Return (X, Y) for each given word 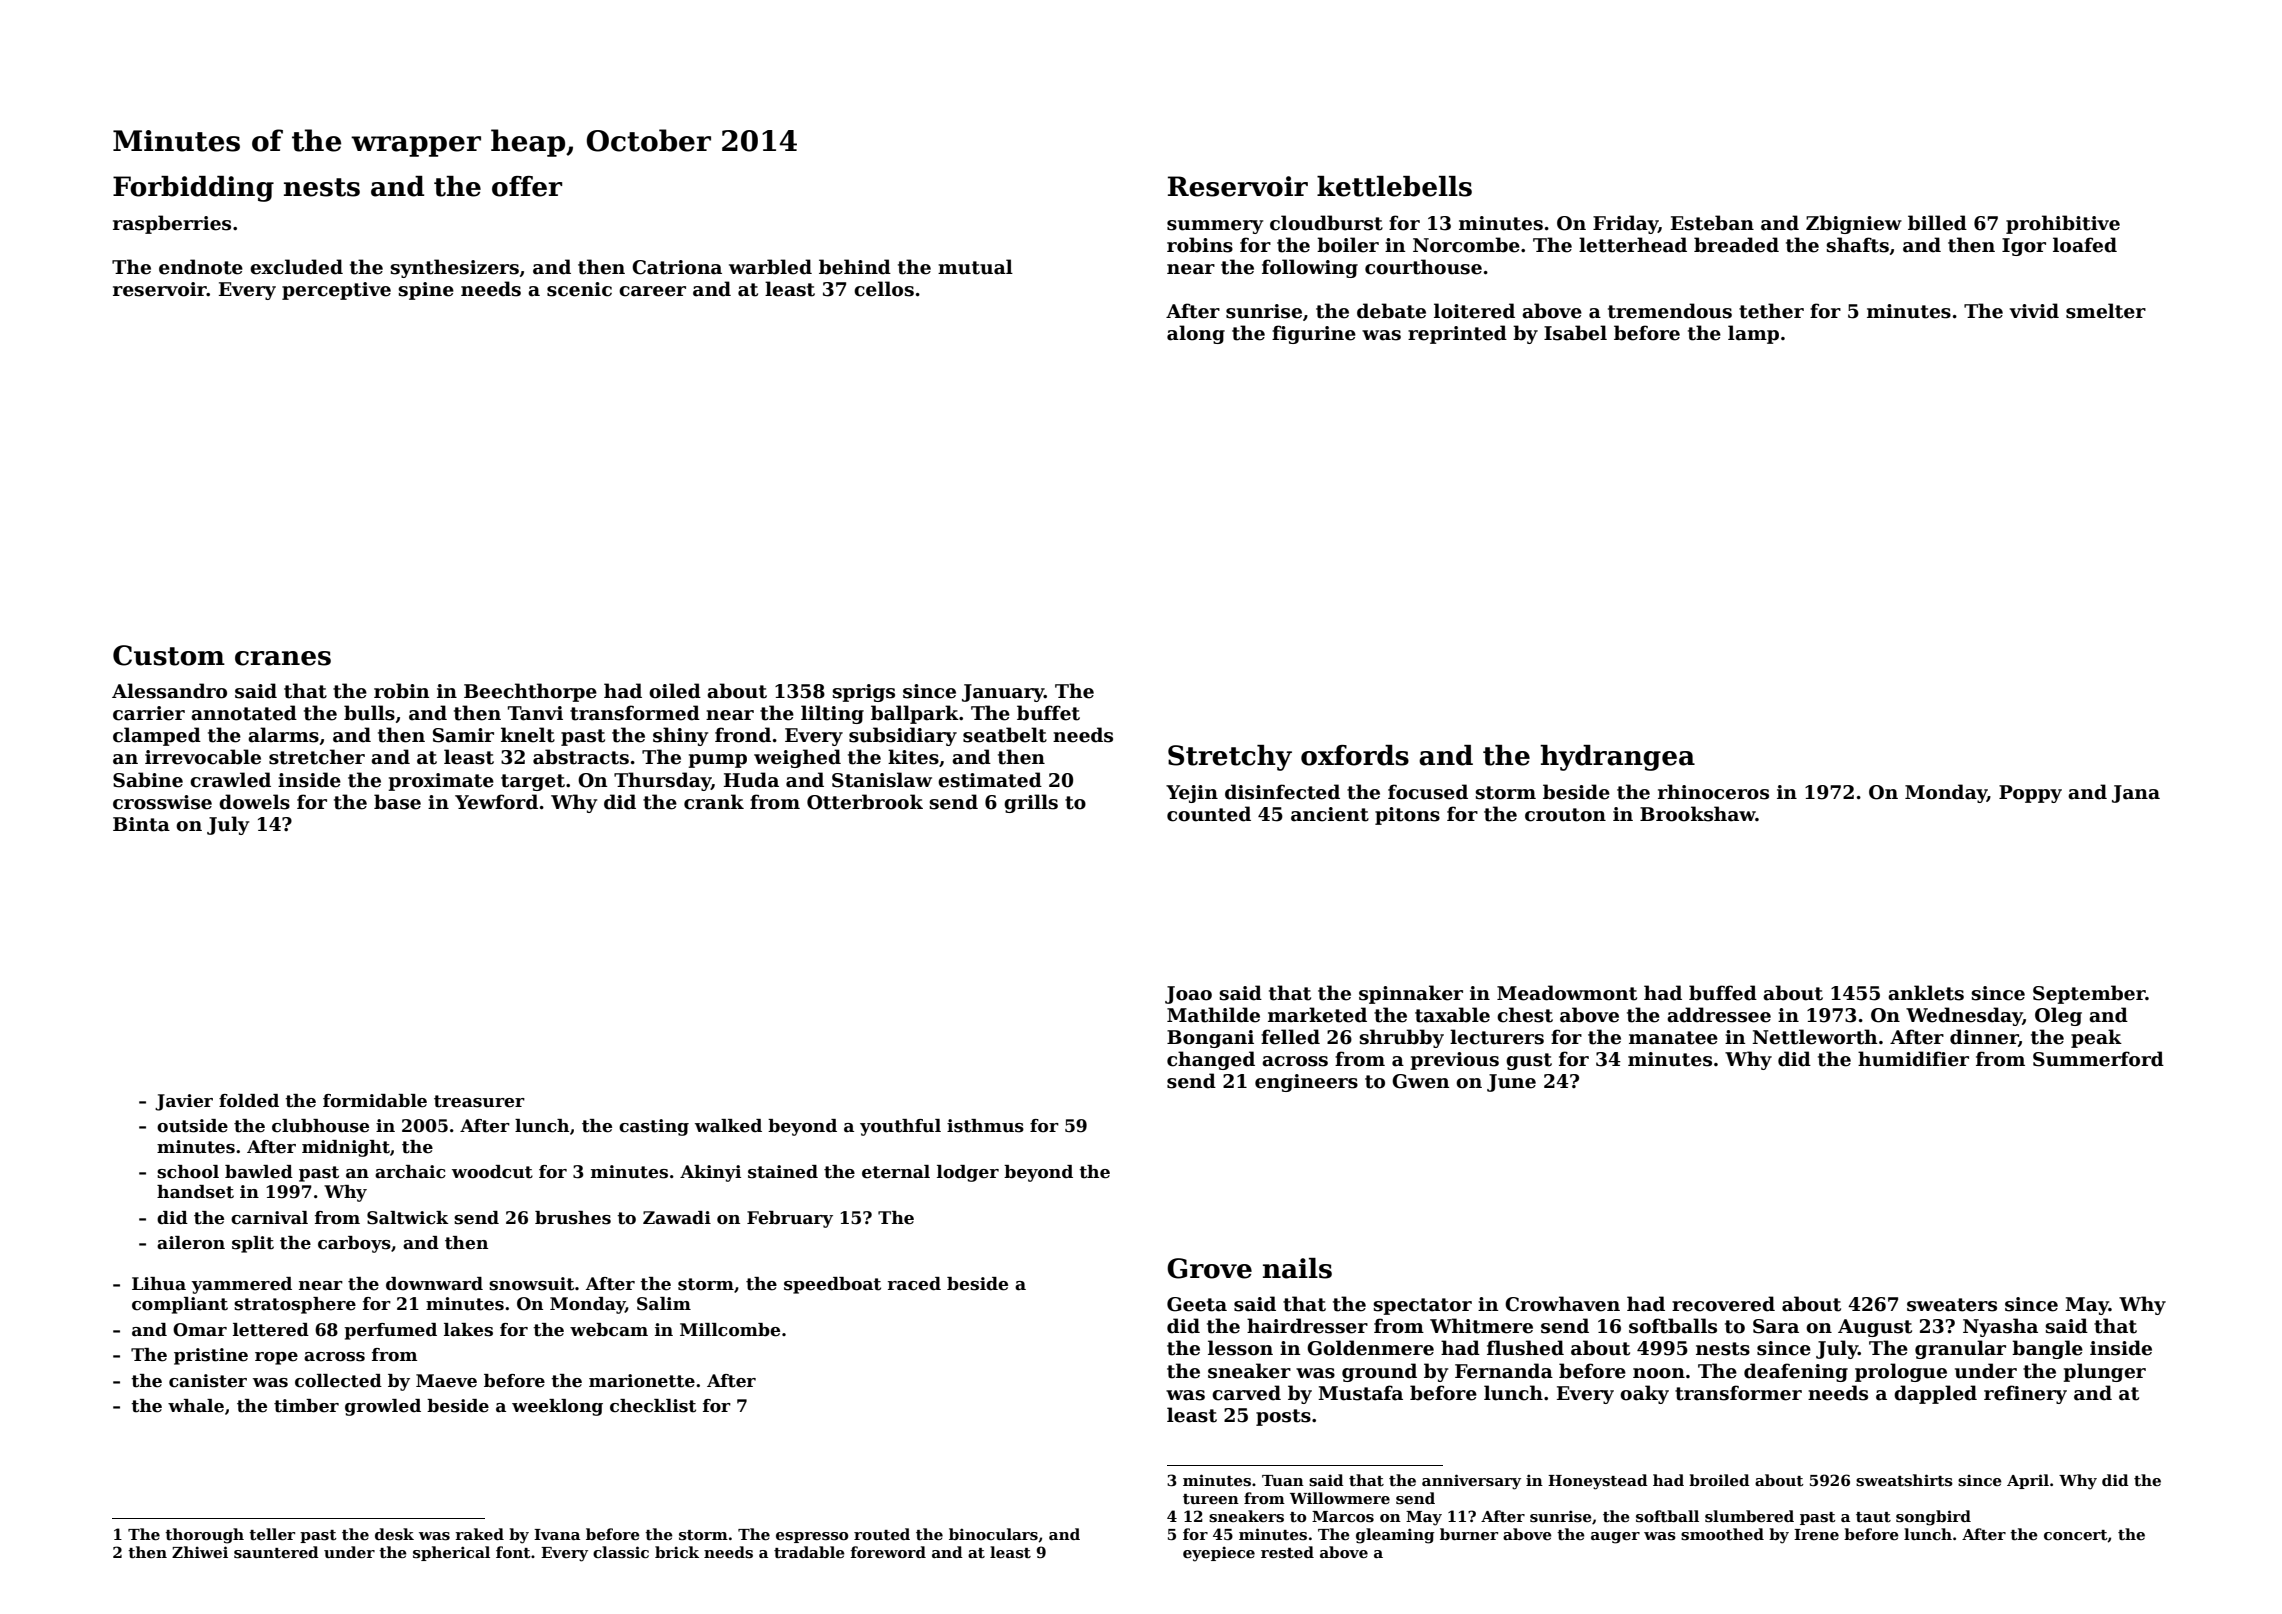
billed (1937, 223)
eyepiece (1219, 1554)
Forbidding (193, 189)
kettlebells (1394, 186)
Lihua (159, 1284)
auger (1615, 1538)
